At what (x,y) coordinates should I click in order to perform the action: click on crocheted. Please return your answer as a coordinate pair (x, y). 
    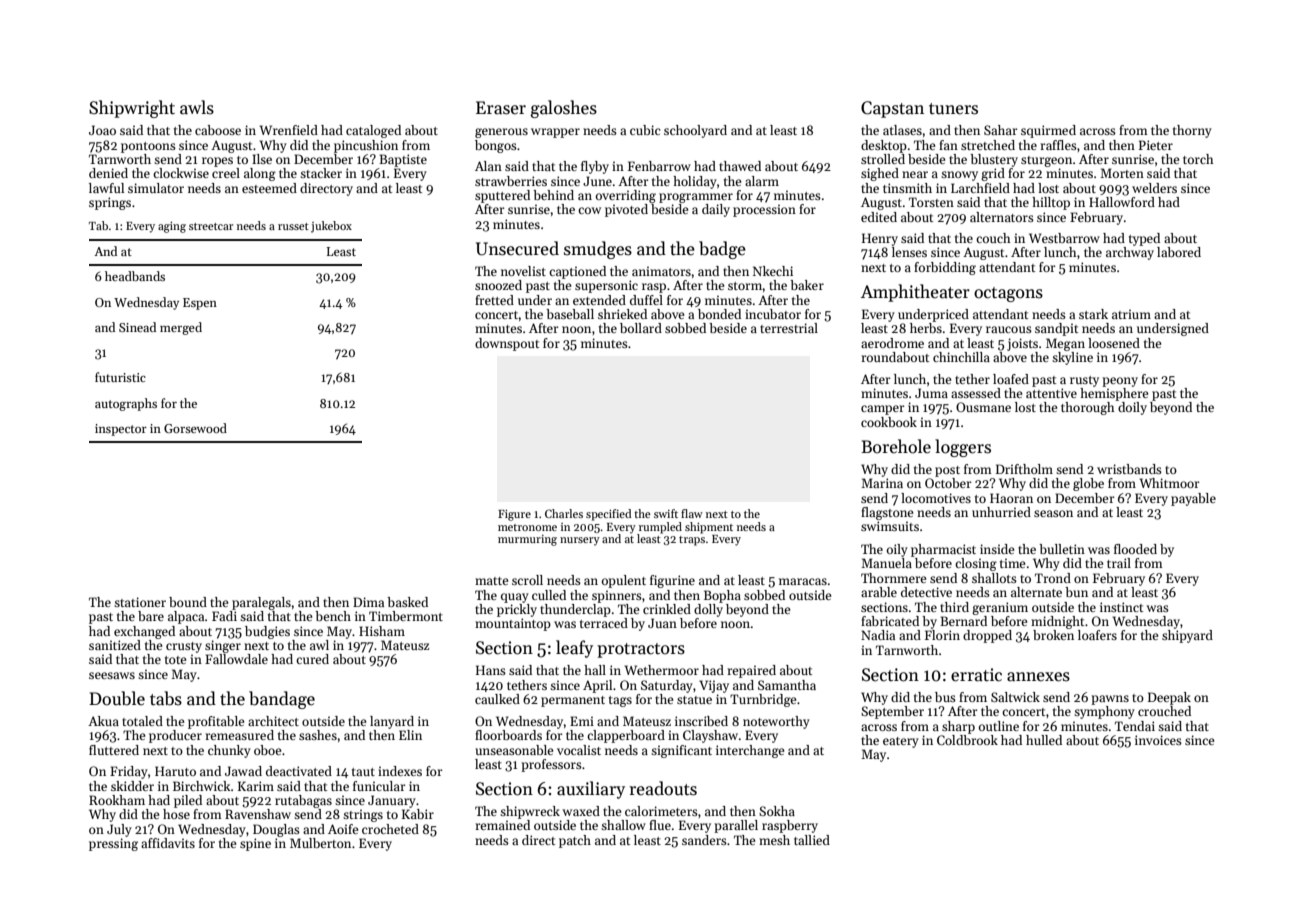
    Looking at the image, I should click on (390, 829).
